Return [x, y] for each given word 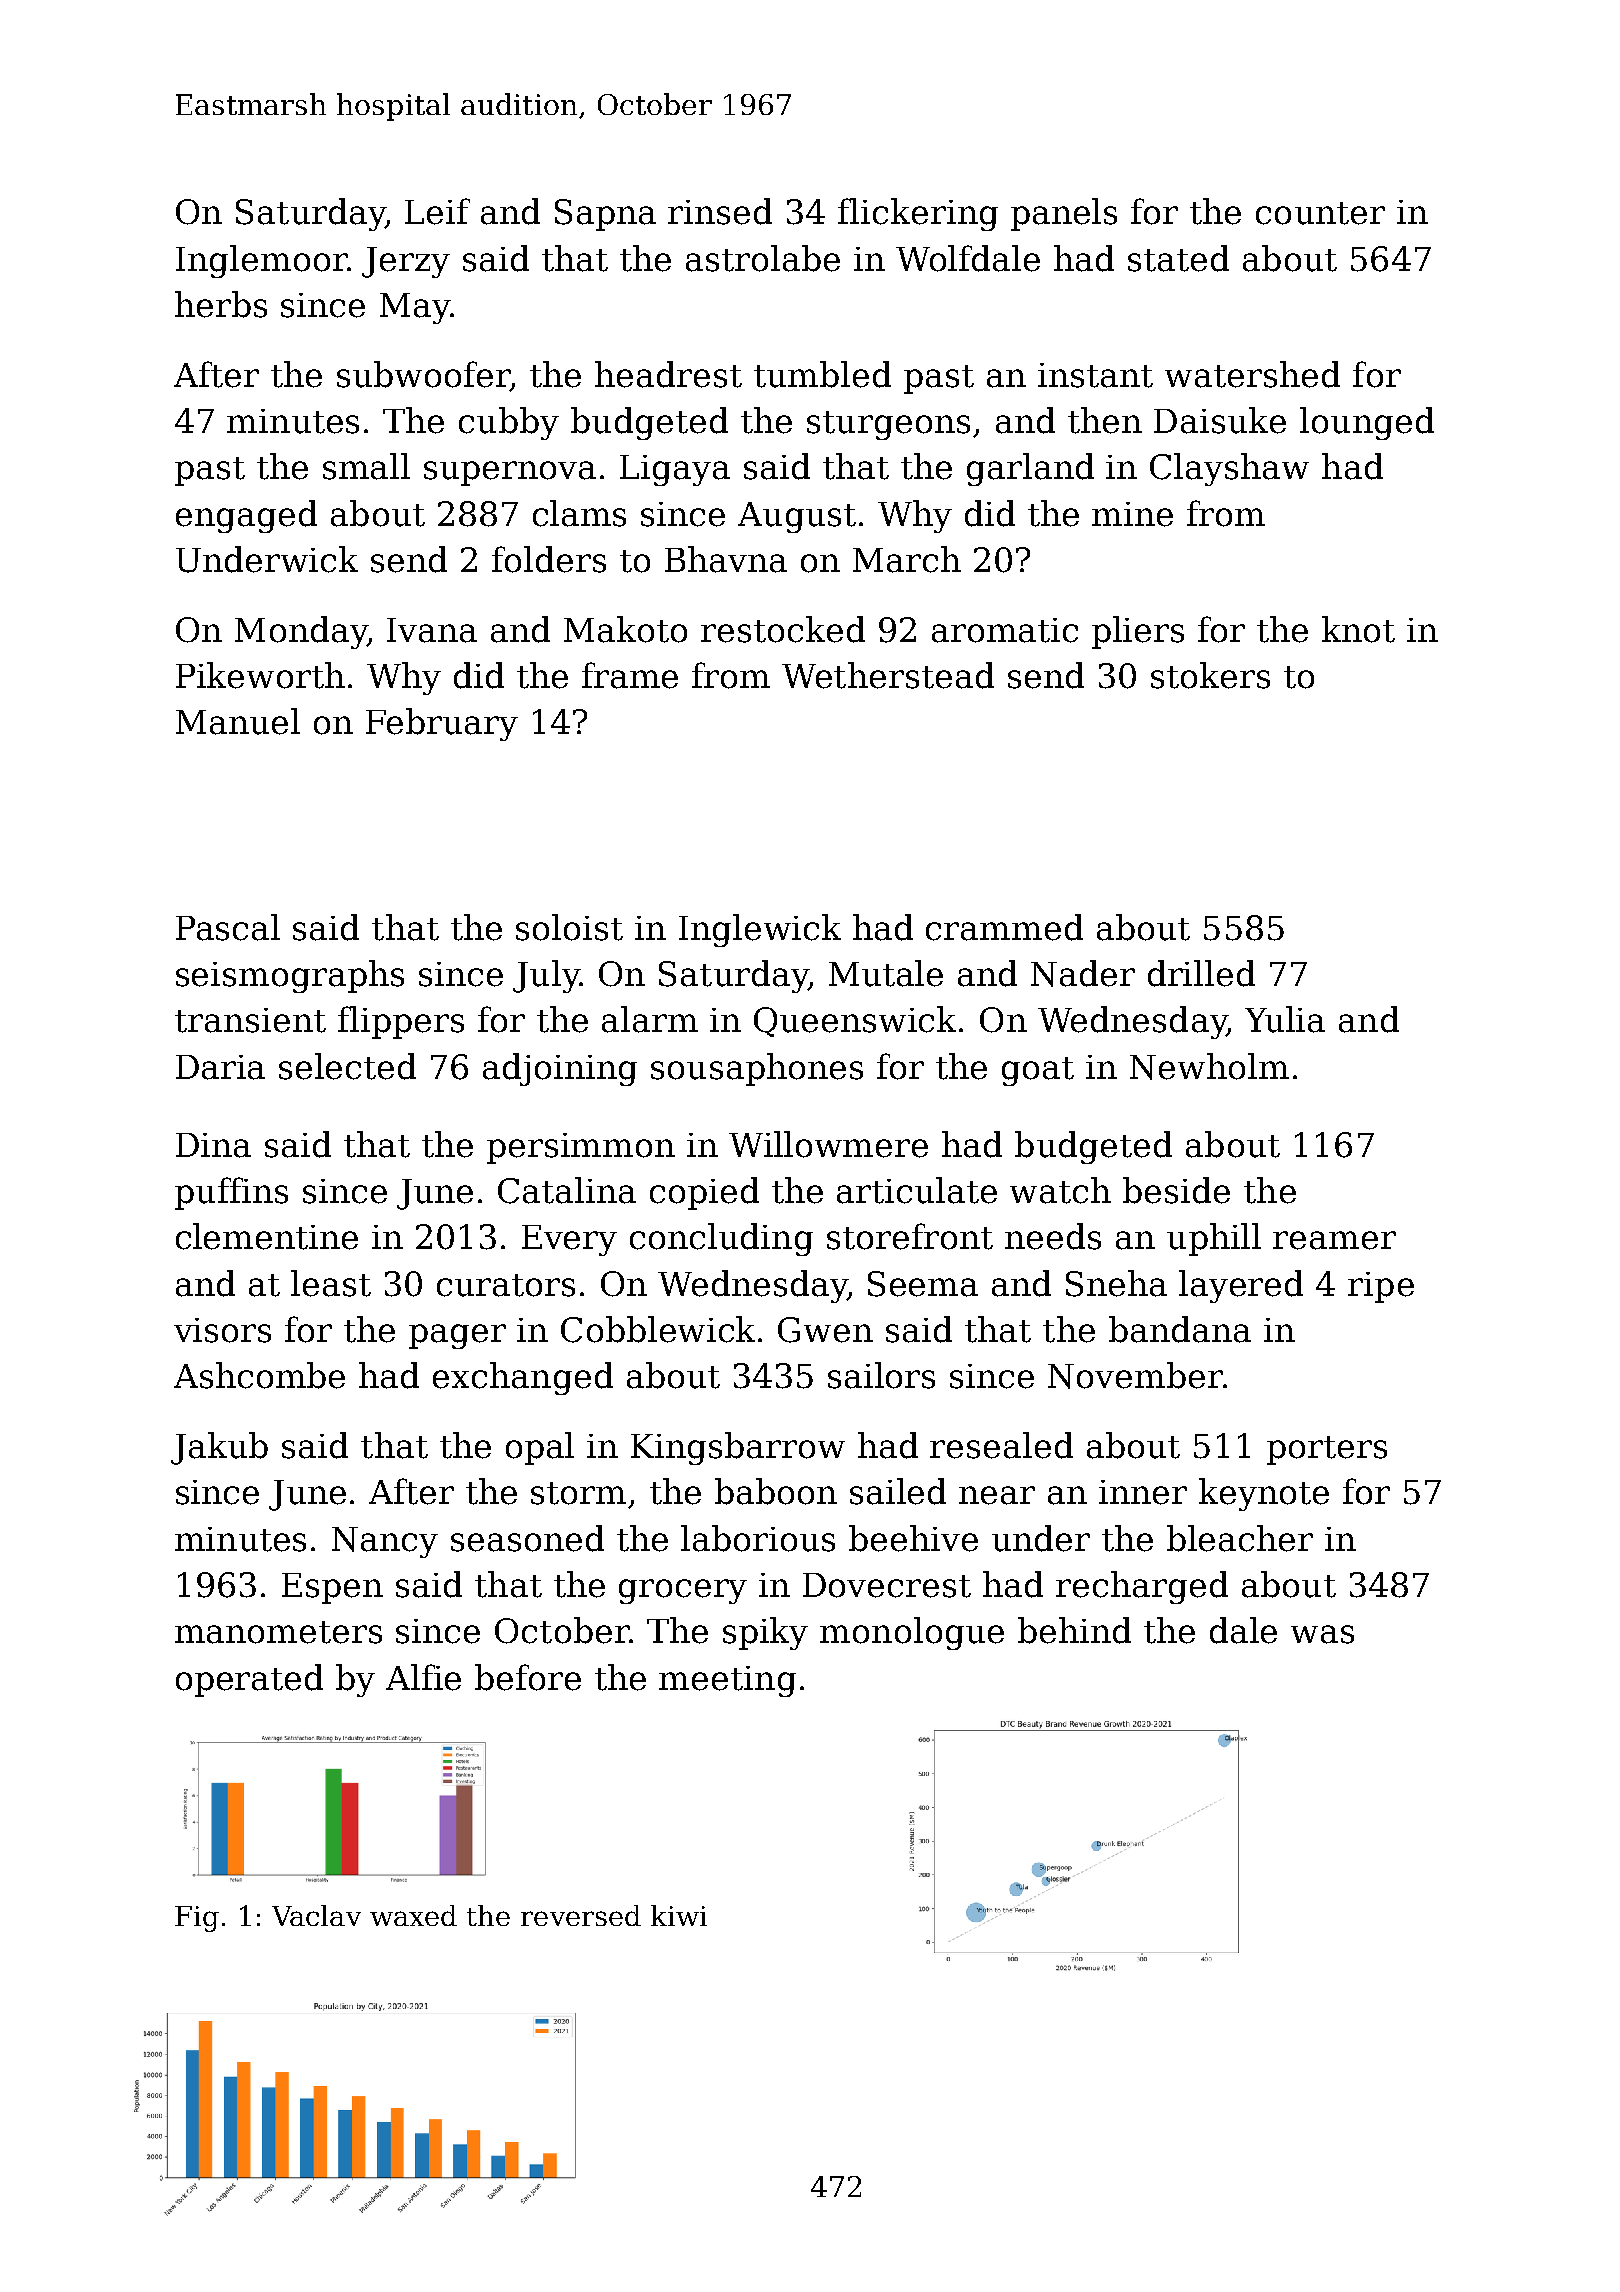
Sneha [1116, 1283]
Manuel [238, 721]
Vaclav [316, 1915]
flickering [918, 214]
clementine [267, 1236]
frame [630, 675]
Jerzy [406, 262]
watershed [1252, 374]
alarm [650, 1019]
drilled [1201, 973]
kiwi [679, 1915]
